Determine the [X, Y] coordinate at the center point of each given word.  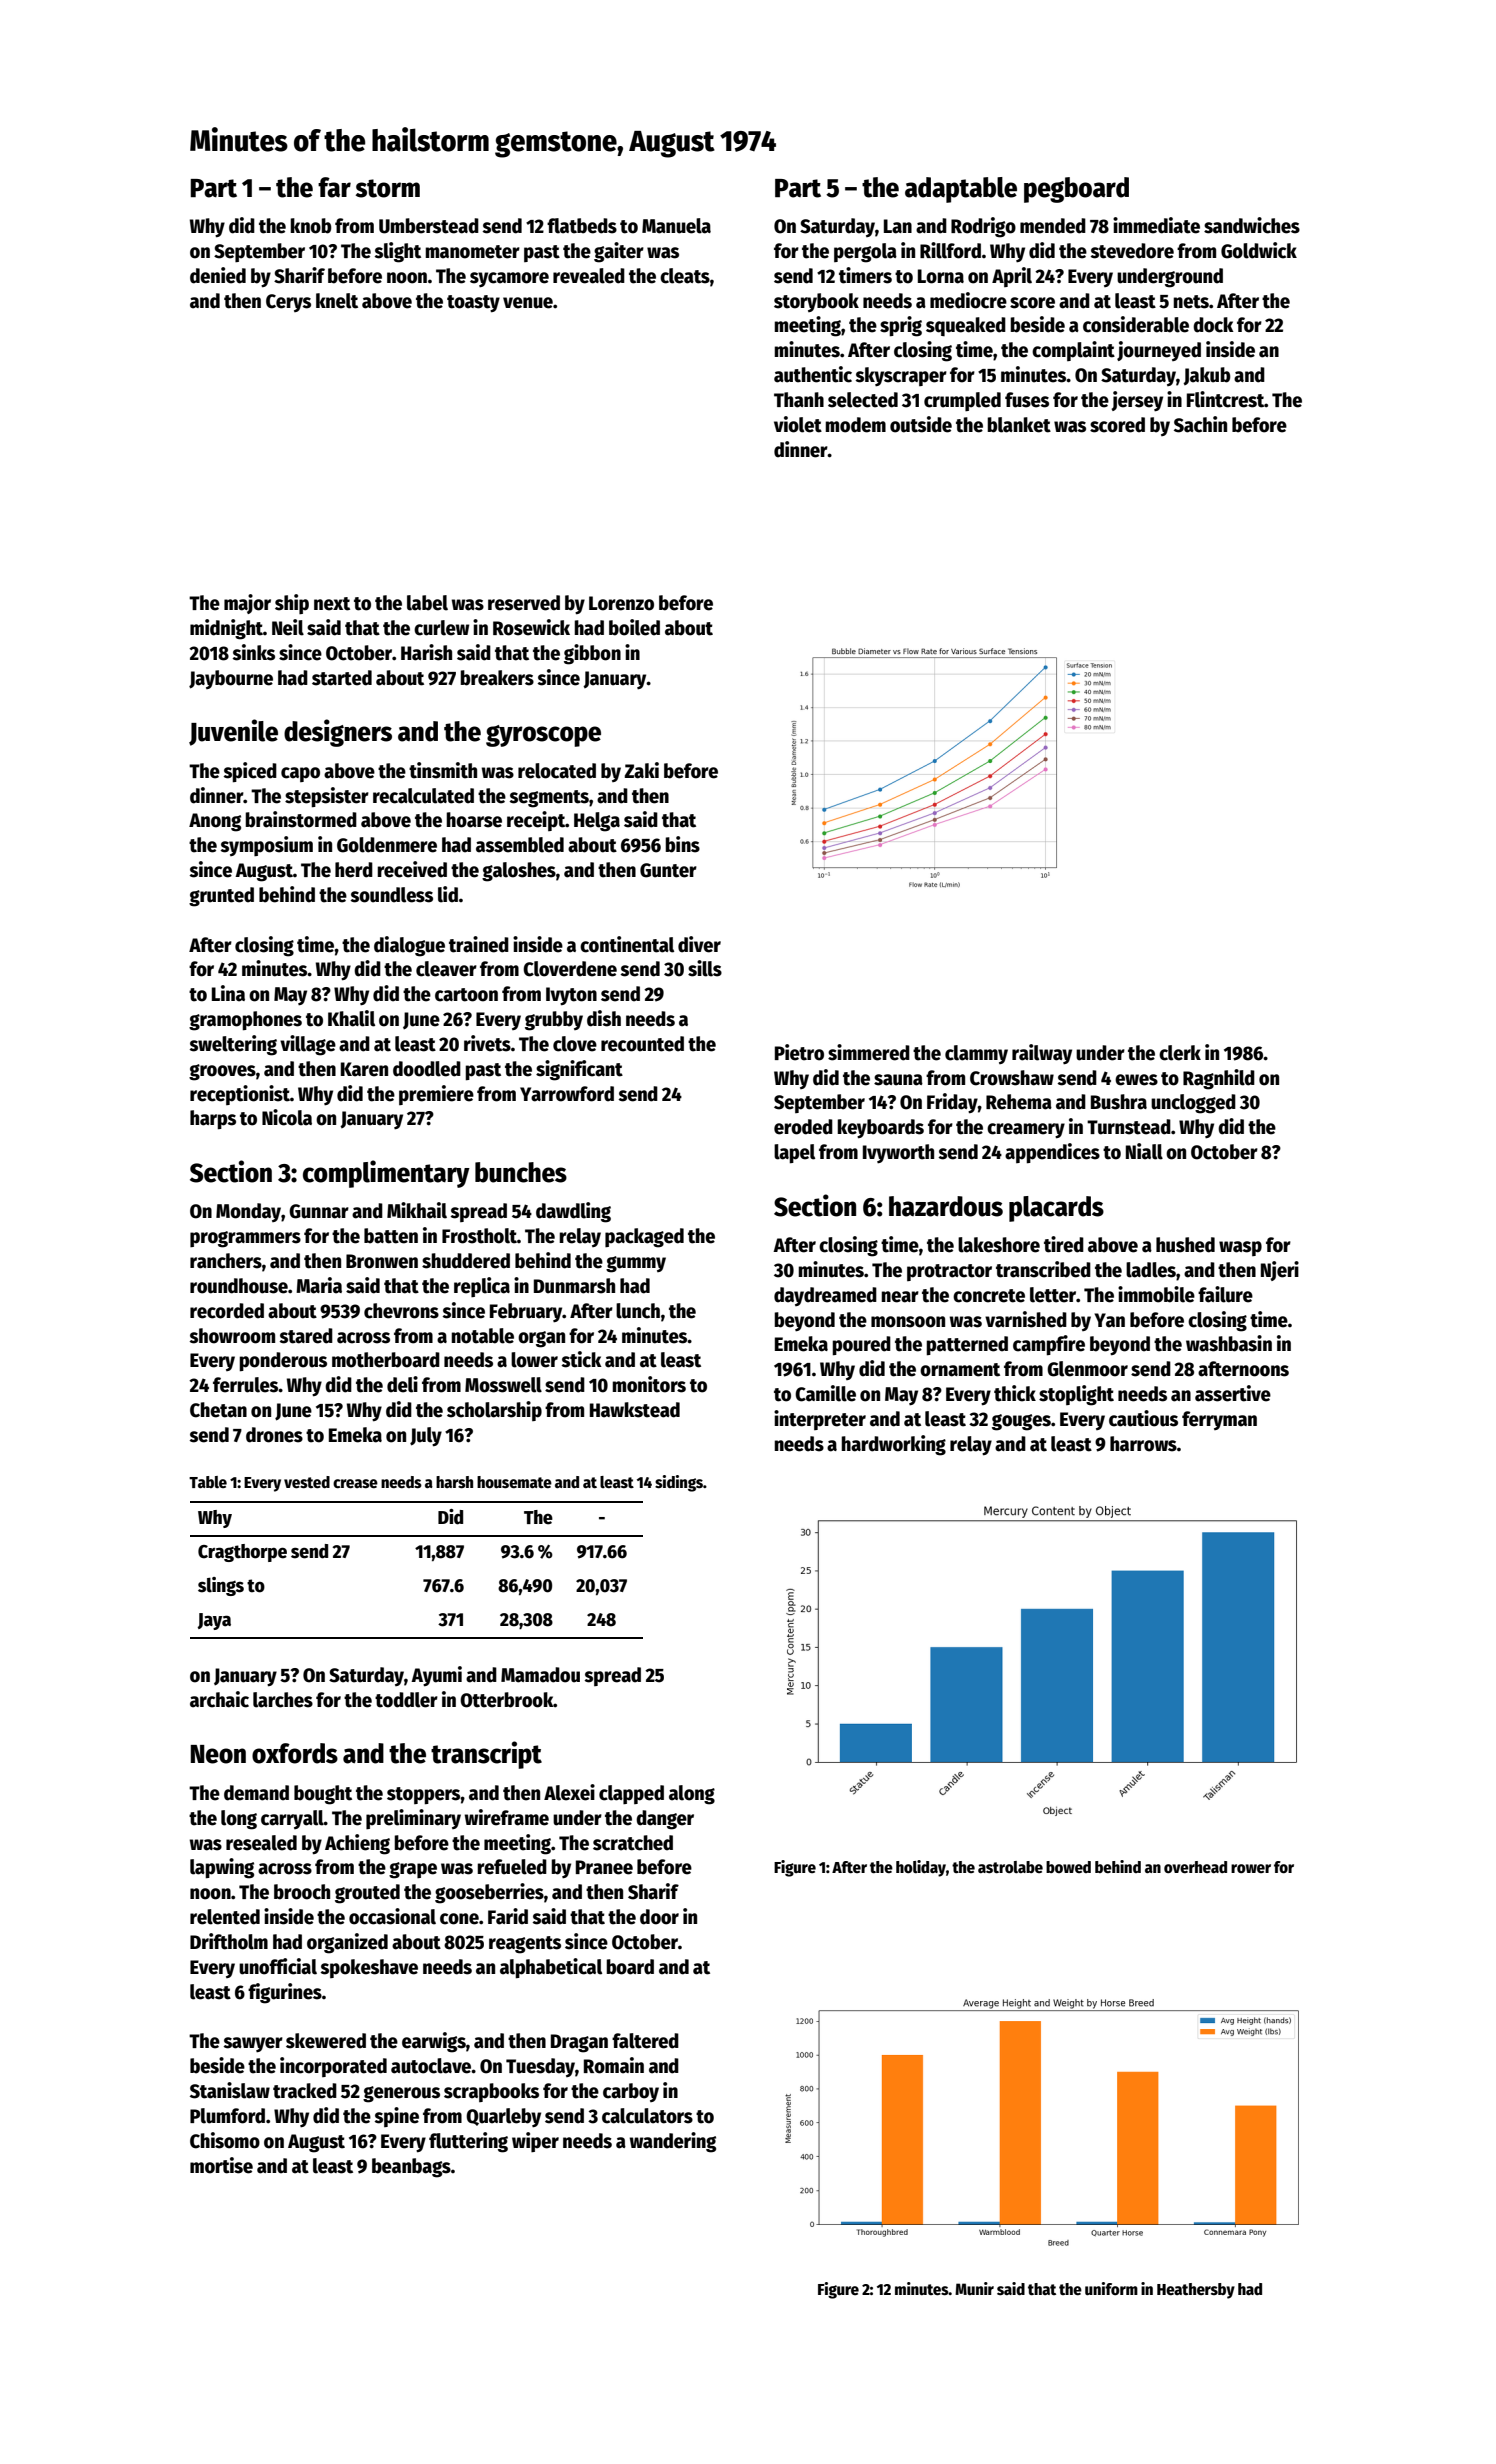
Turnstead [1129, 1127]
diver [699, 944]
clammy [976, 1054]
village [308, 1045]
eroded [803, 1127]
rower [1251, 1868]
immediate [1156, 225]
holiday [921, 1868]
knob [311, 226]
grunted [221, 897]
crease [355, 1484]
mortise [221, 2165]
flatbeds [582, 226]
